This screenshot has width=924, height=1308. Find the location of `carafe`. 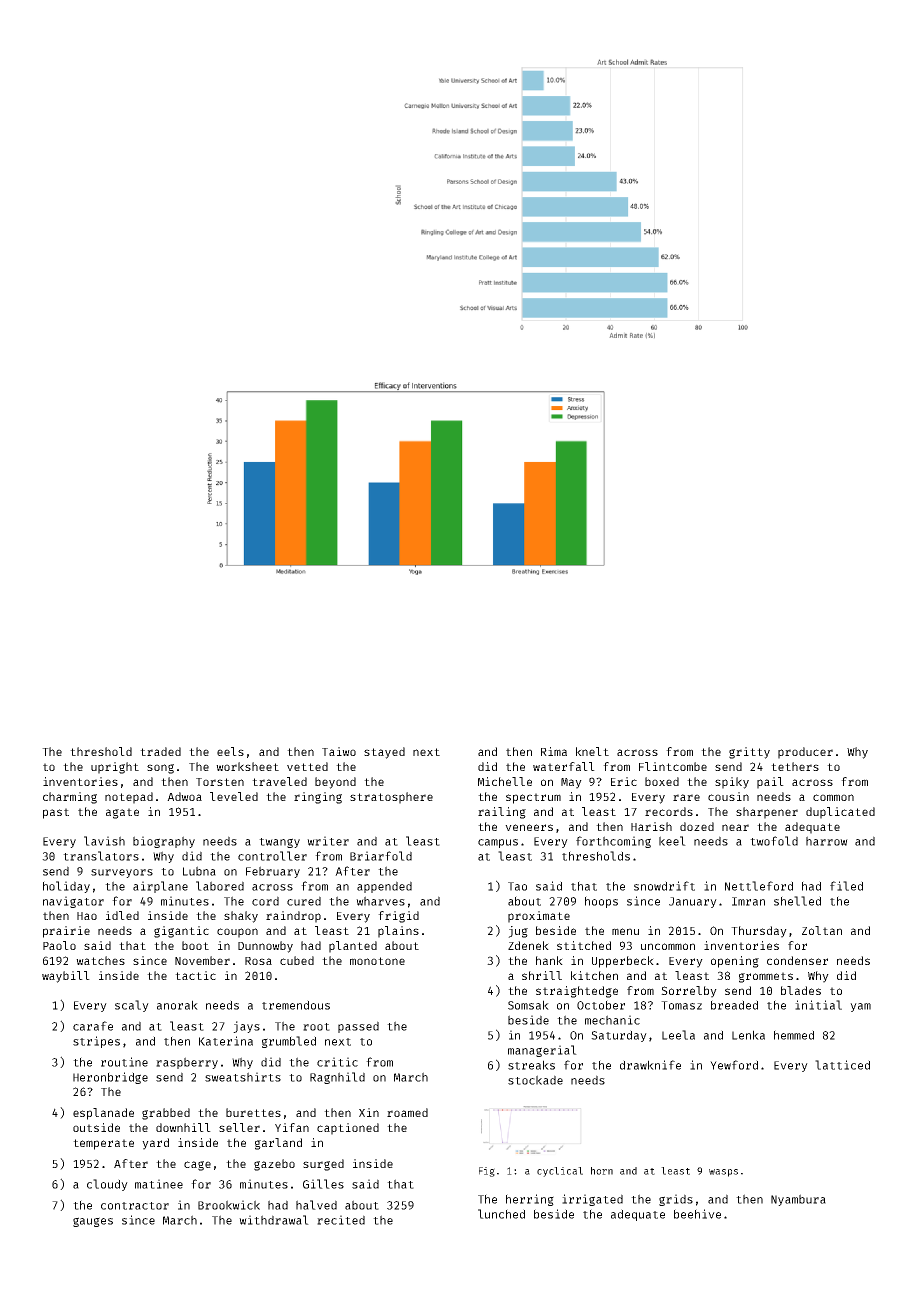

carafe is located at coordinates (93, 1026).
